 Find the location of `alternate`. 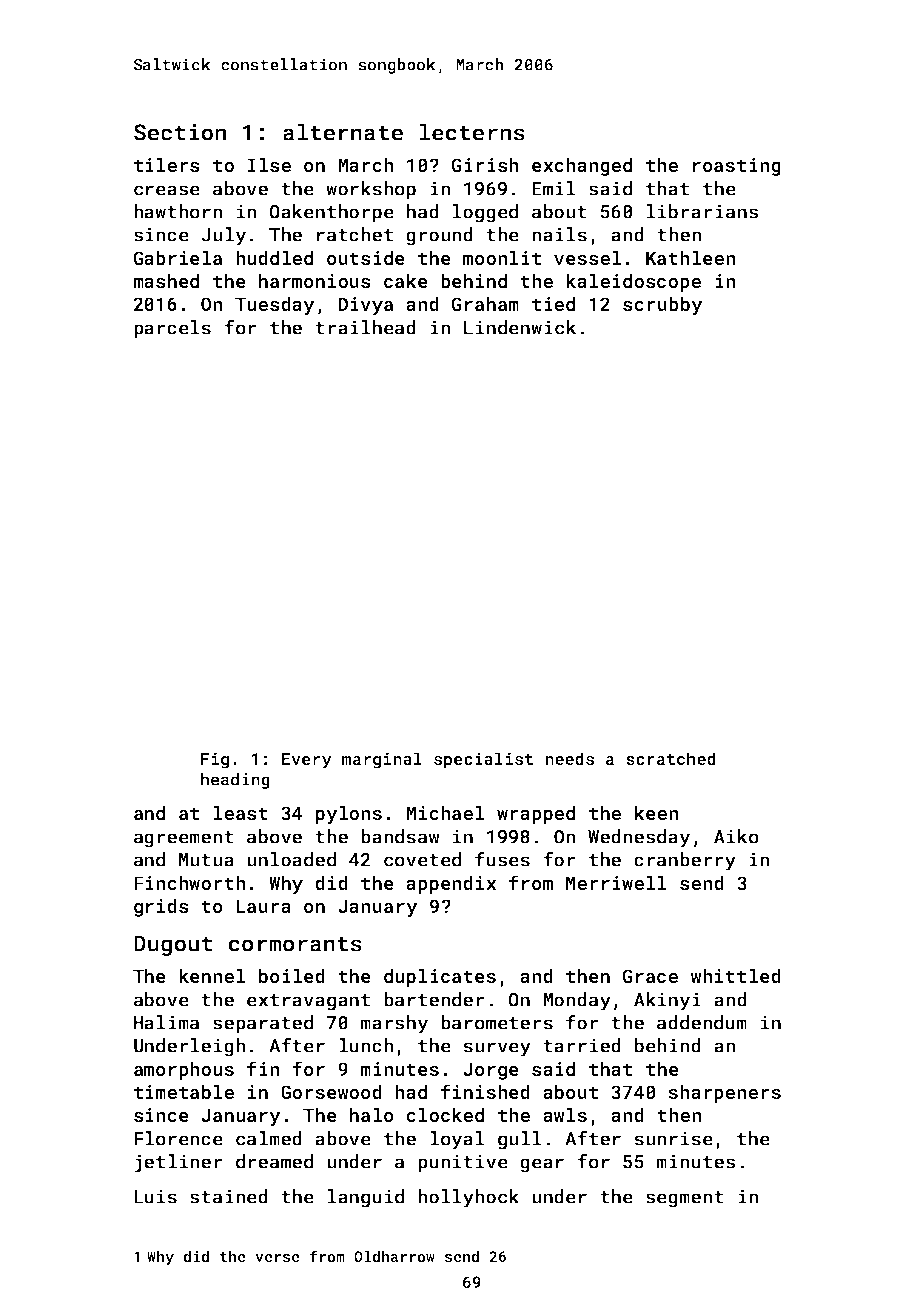

alternate is located at coordinates (343, 132).
